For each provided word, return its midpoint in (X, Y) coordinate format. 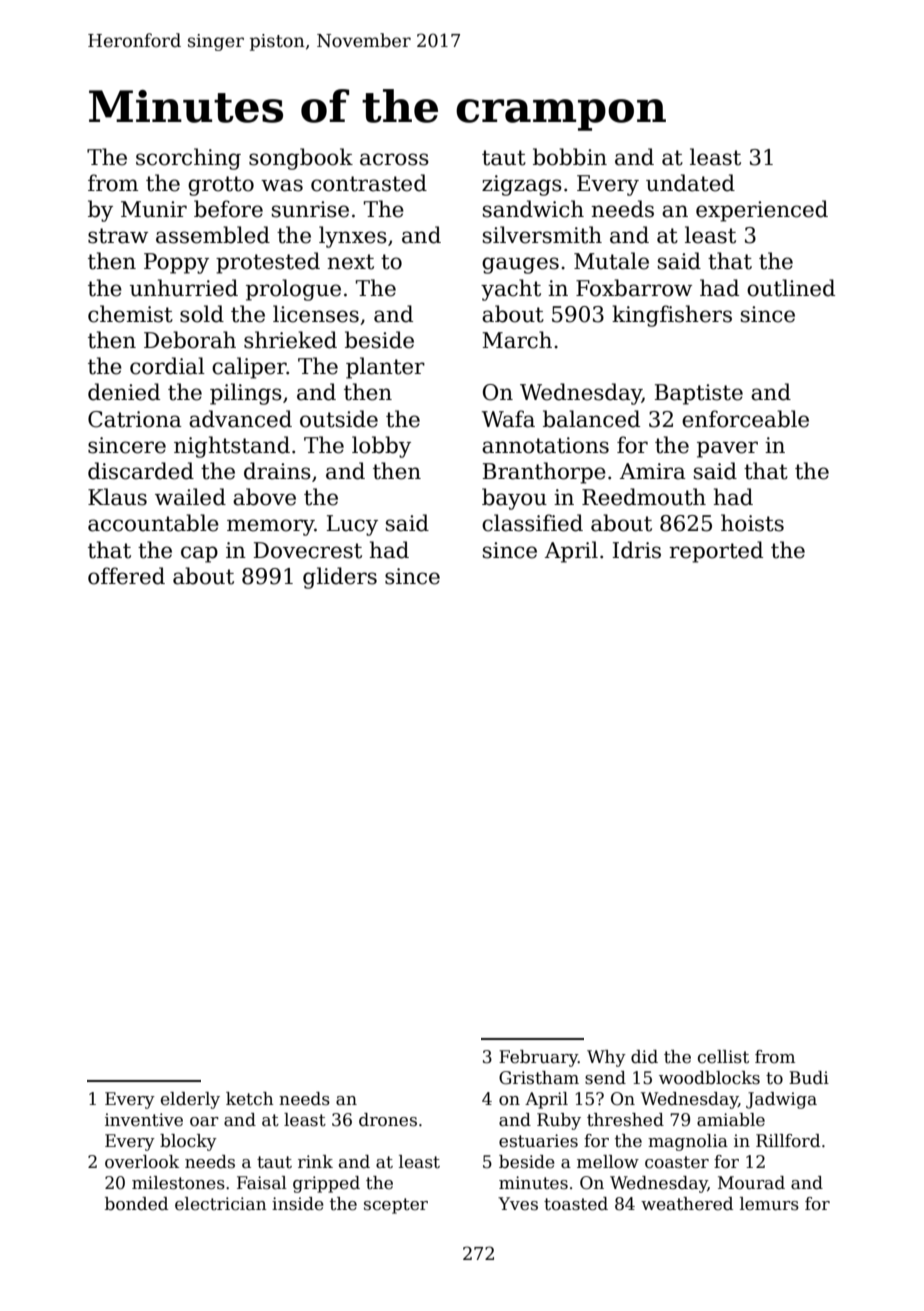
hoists (752, 523)
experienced (762, 211)
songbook (301, 159)
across (394, 159)
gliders (340, 578)
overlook (142, 1162)
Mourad (751, 1183)
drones (388, 1120)
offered (126, 576)
